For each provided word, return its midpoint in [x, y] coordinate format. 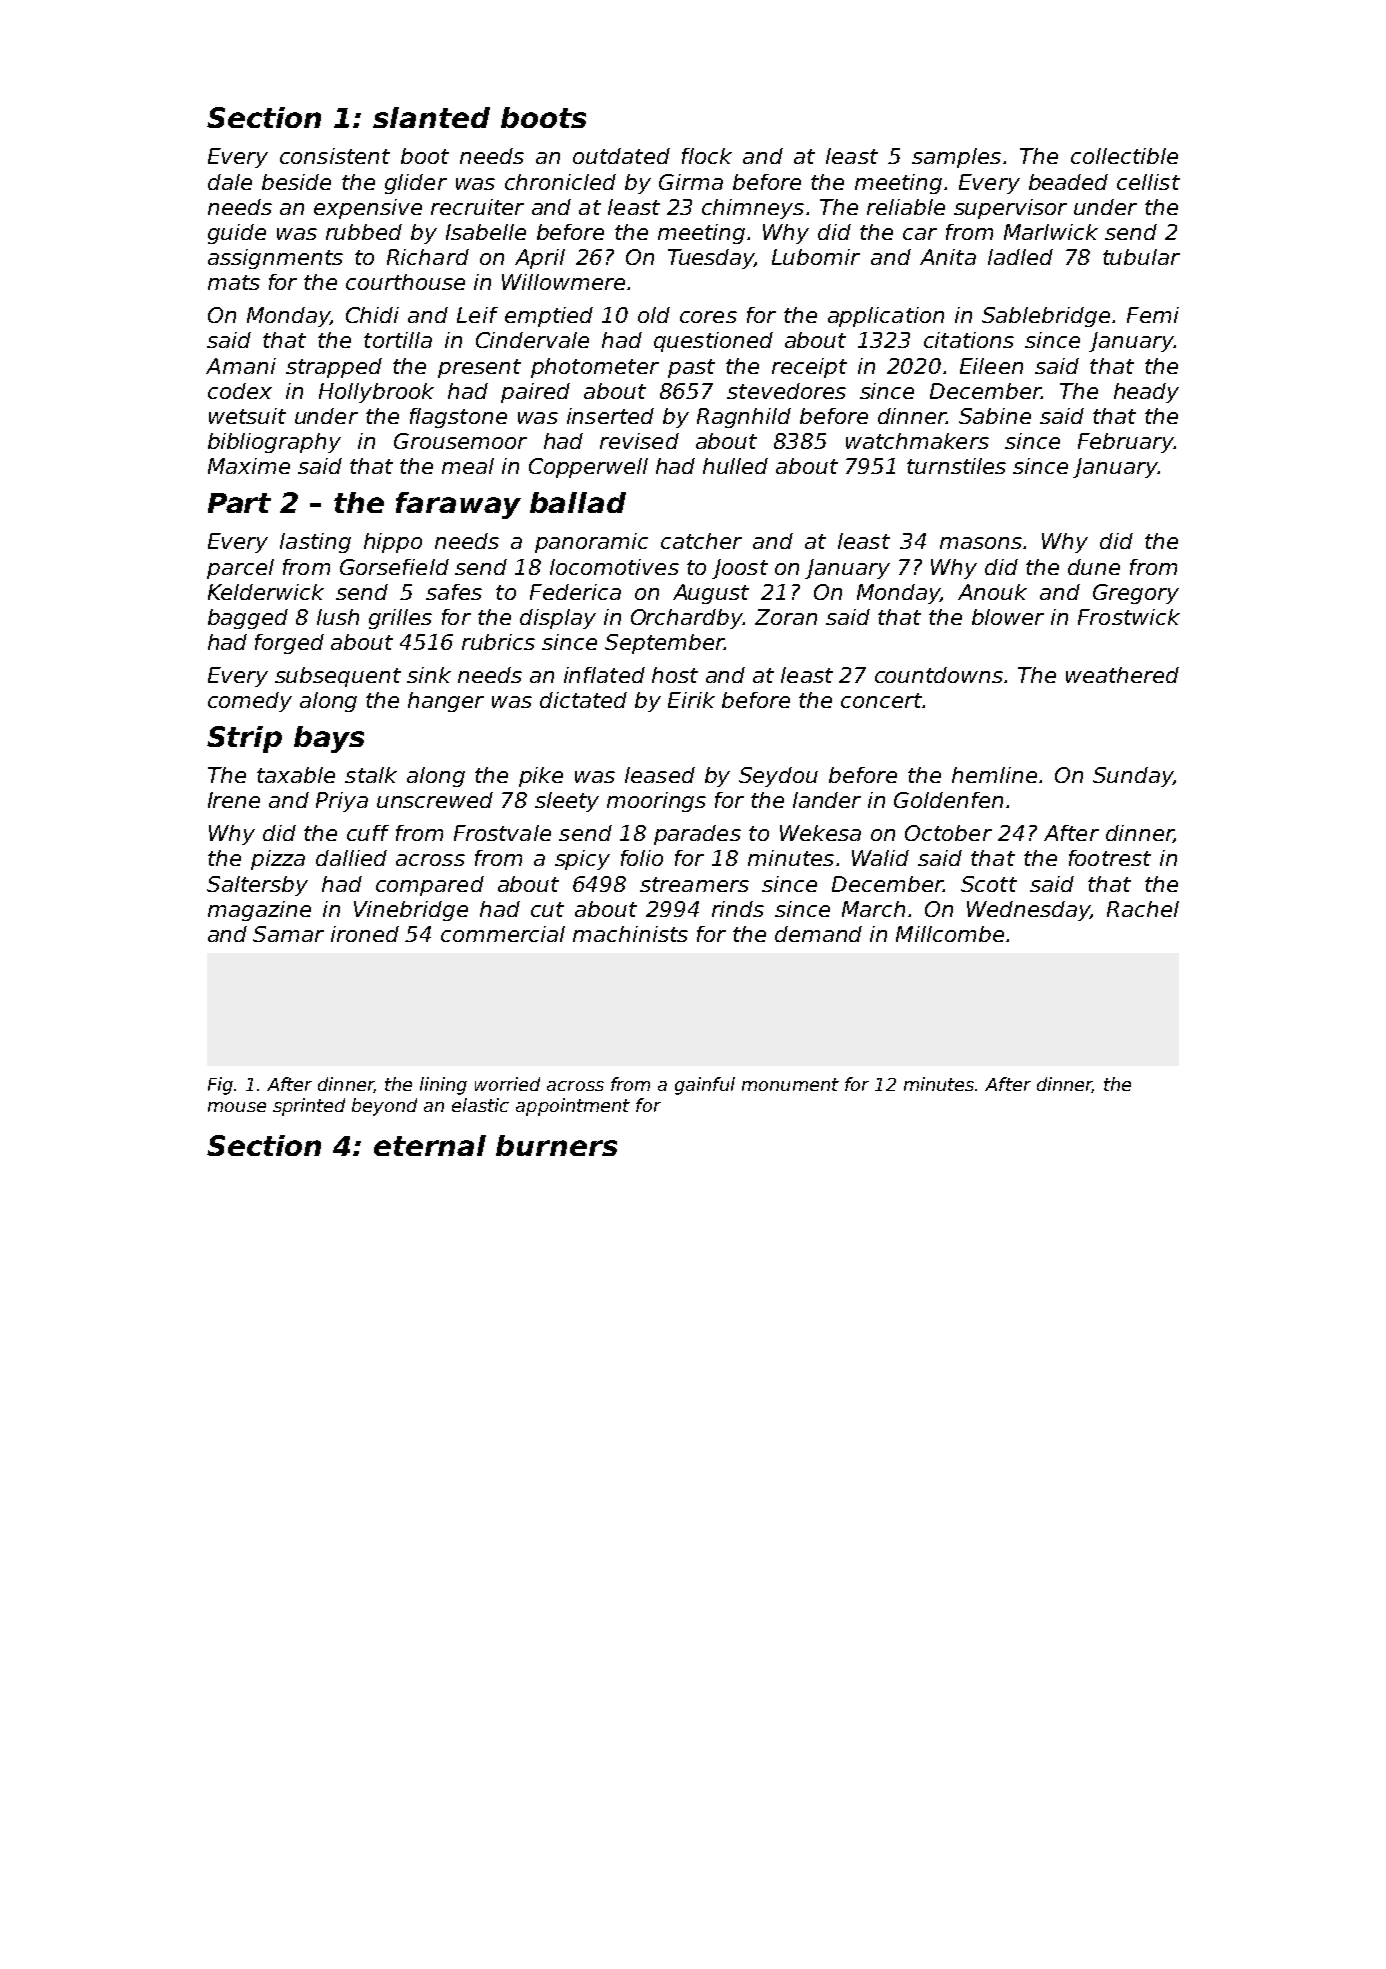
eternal [430, 1145]
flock [707, 156]
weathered [1122, 675]
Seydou [778, 777]
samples [956, 158]
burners [556, 1145]
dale [230, 182]
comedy [250, 702]
